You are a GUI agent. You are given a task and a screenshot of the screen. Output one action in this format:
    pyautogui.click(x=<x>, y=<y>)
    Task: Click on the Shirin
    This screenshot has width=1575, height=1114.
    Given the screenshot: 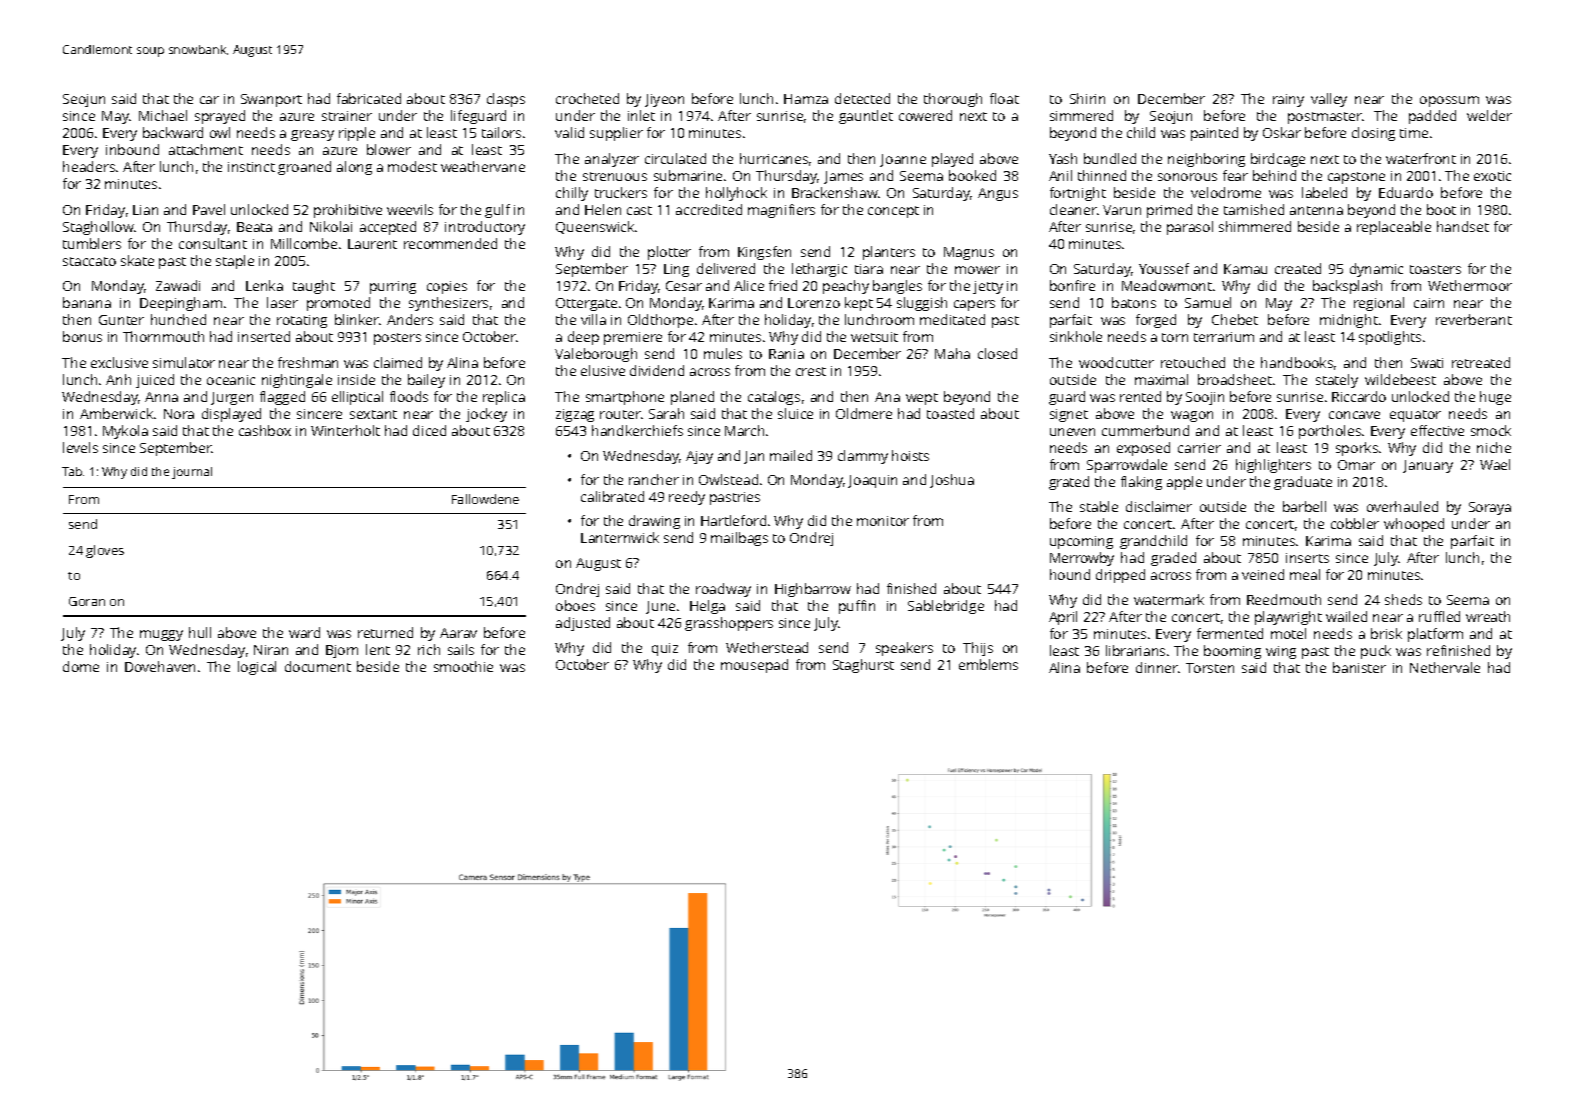 What is the action you would take?
    pyautogui.click(x=1087, y=98)
